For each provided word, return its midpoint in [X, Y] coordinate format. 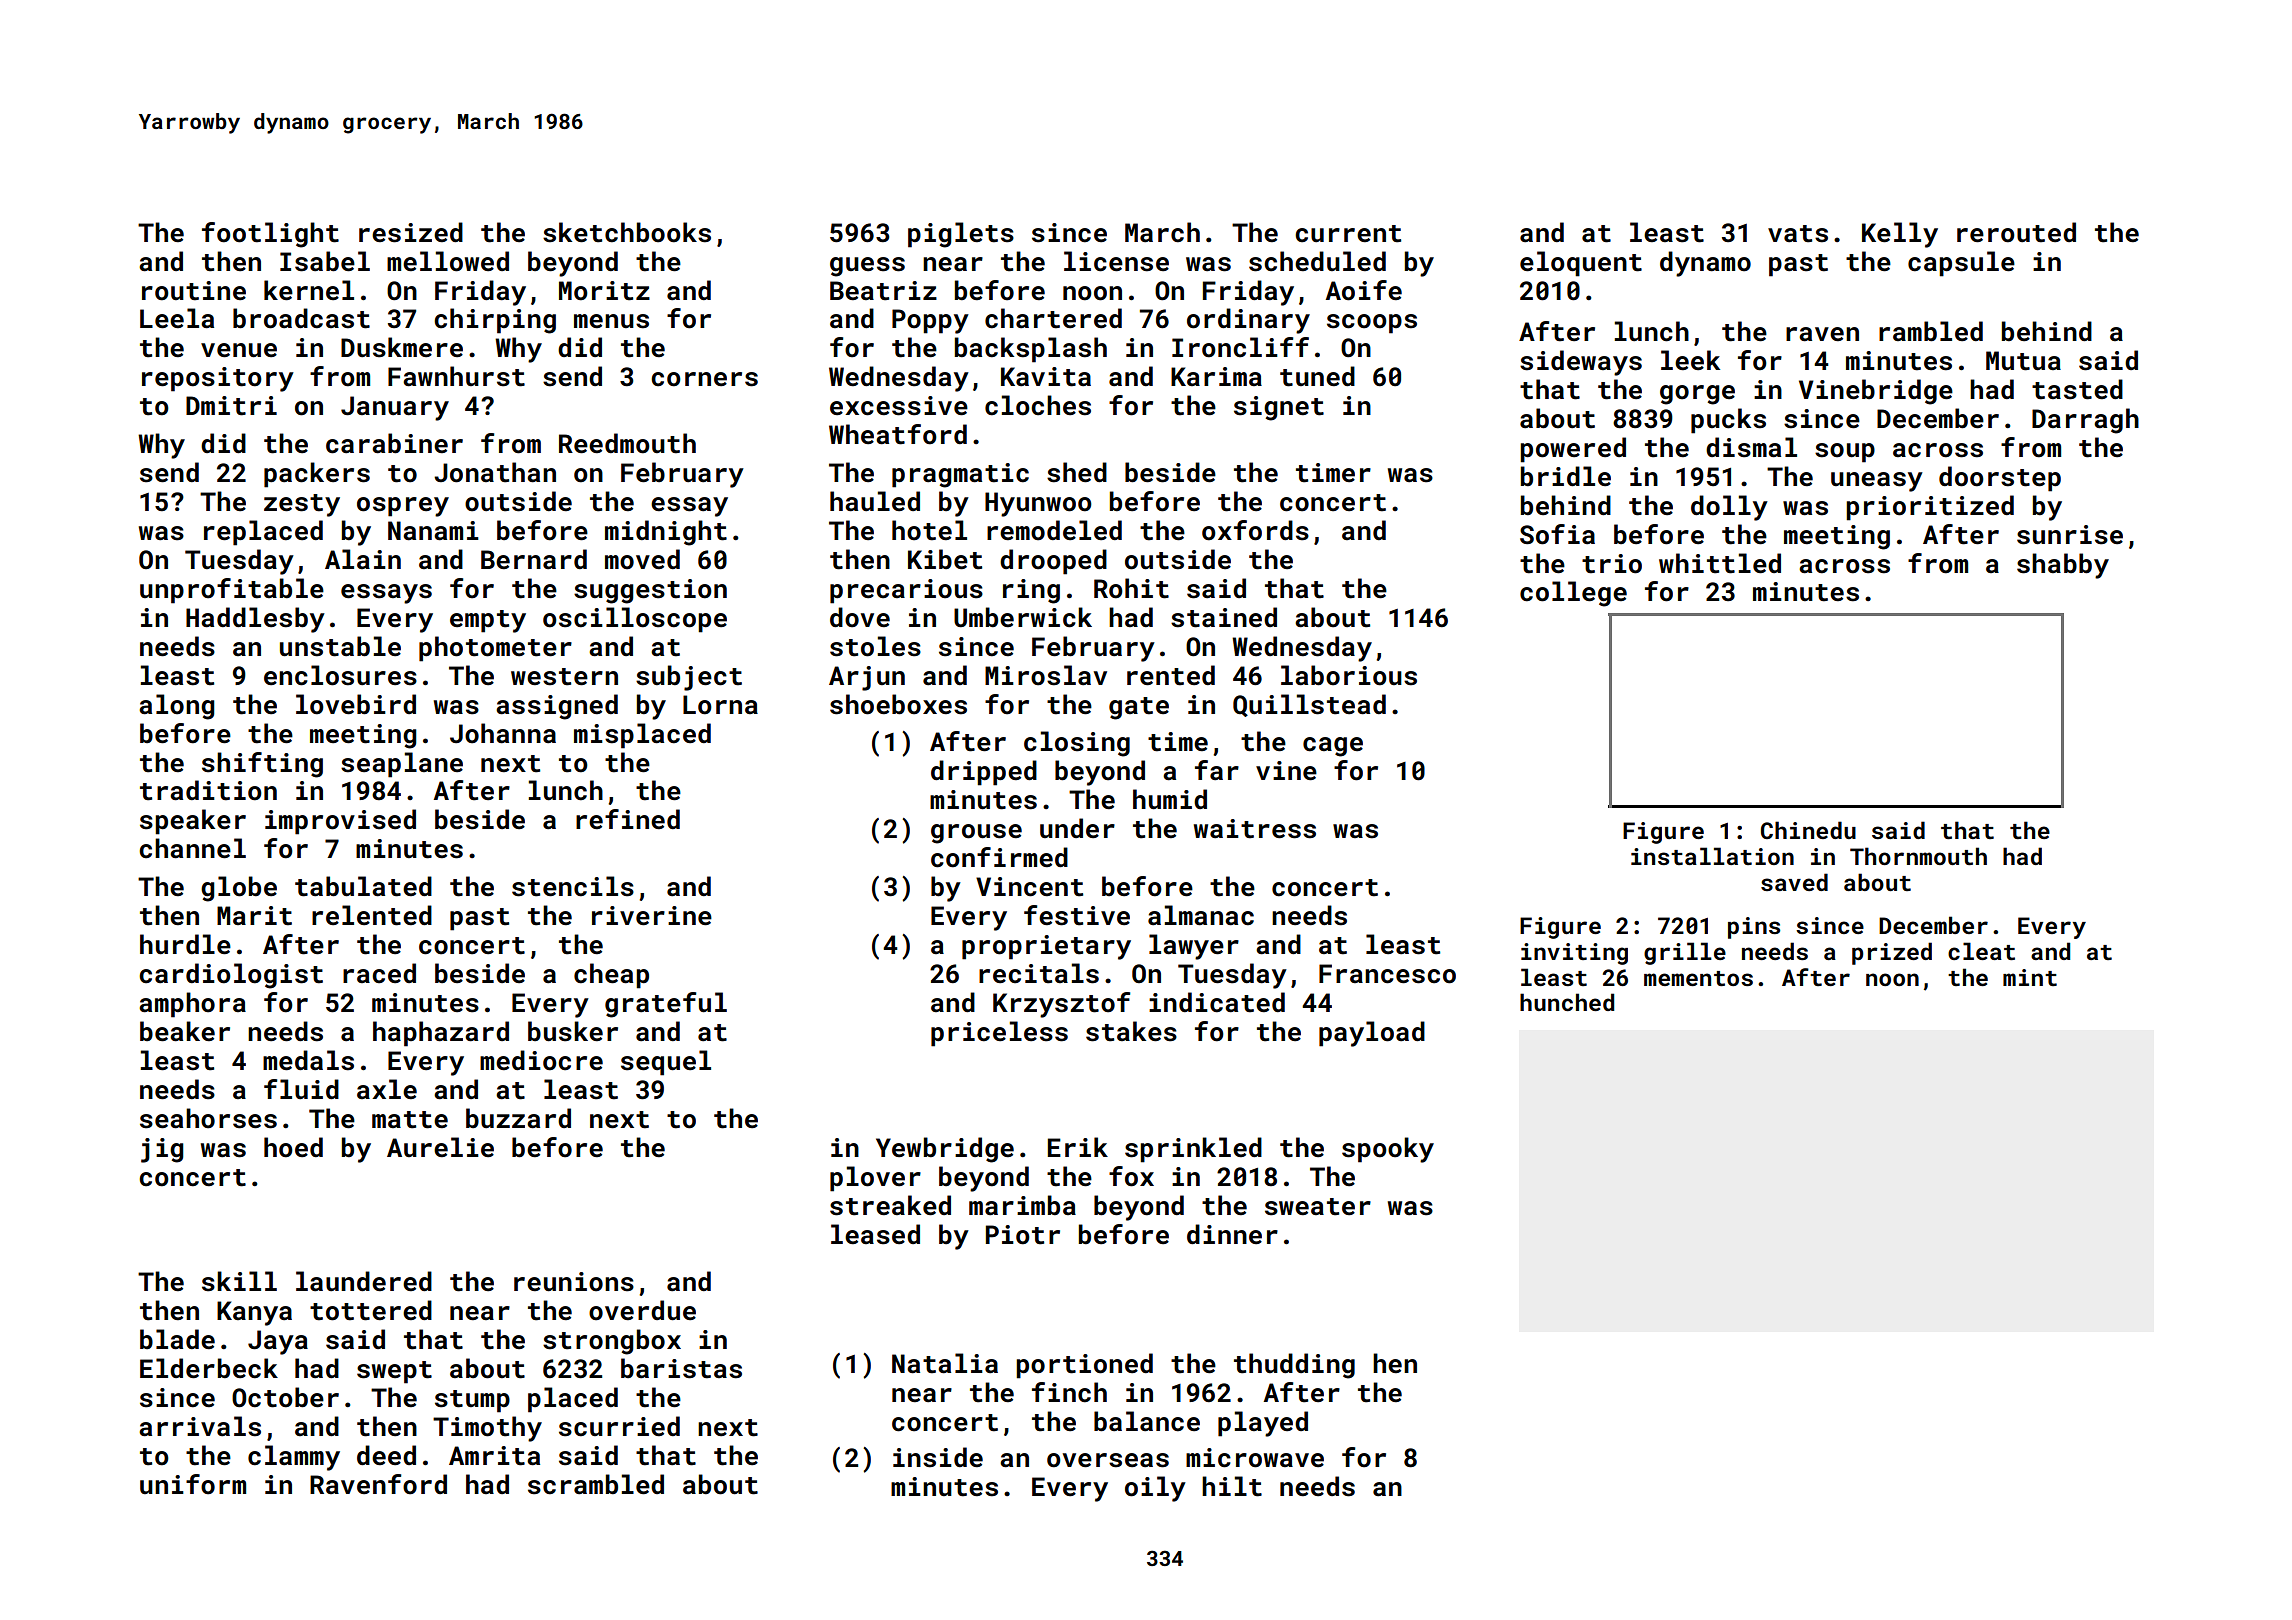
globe [239, 889]
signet [1279, 408]
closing [1077, 744]
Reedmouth [627, 443]
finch [1069, 1392]
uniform [193, 1484]
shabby [2063, 566]
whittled [1720, 563]
